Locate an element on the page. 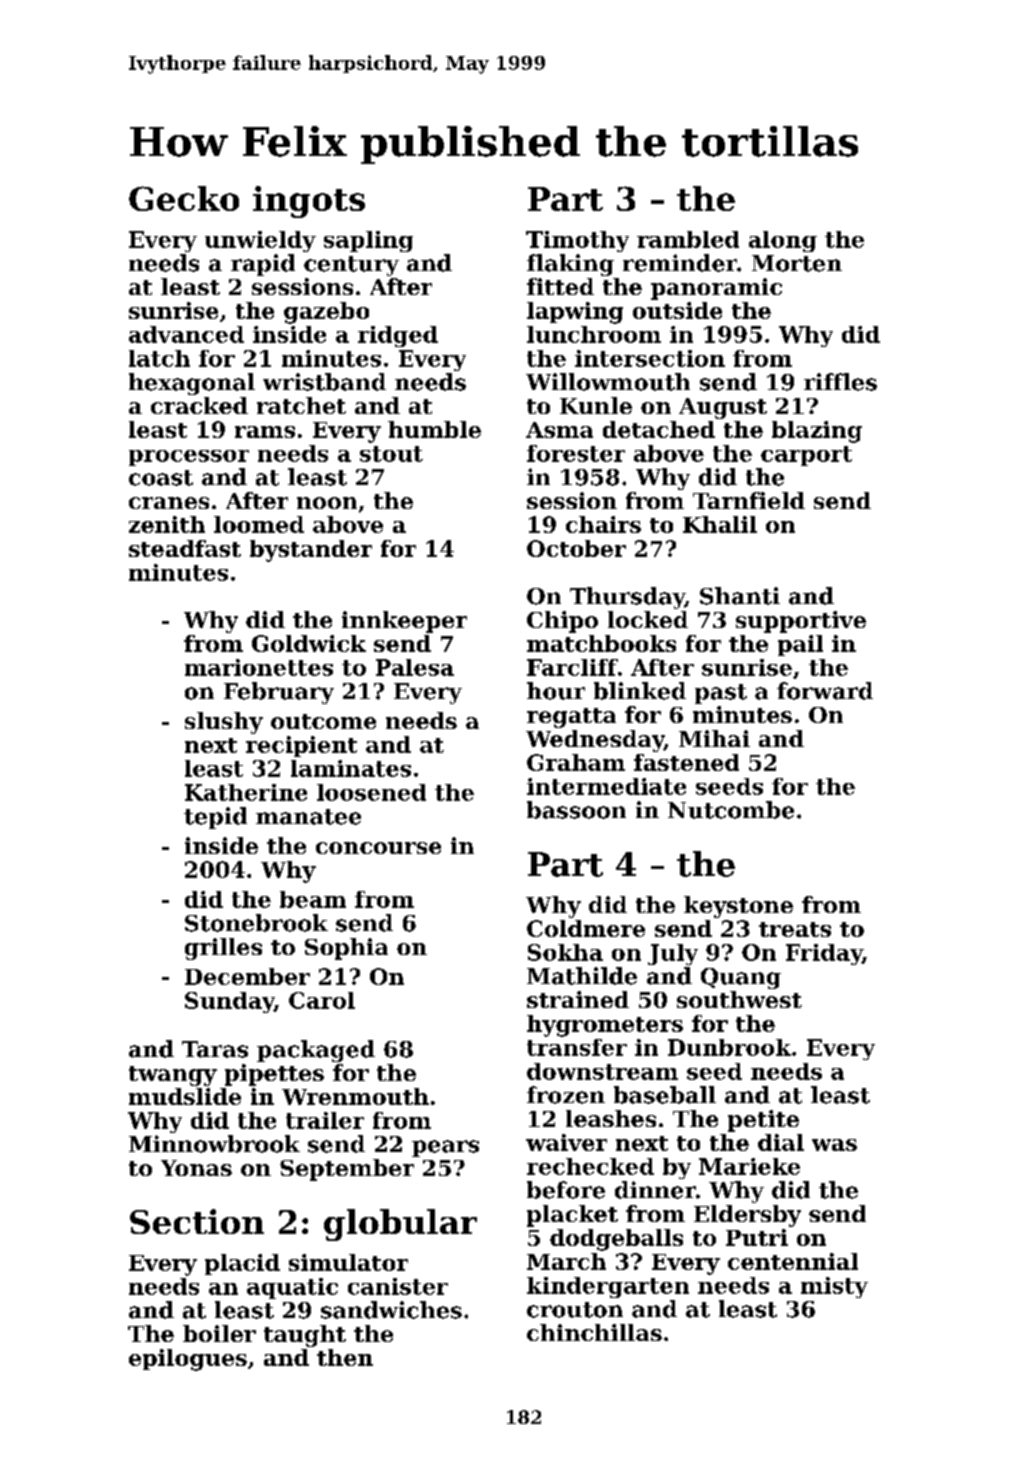  panoramic is located at coordinates (716, 289).
